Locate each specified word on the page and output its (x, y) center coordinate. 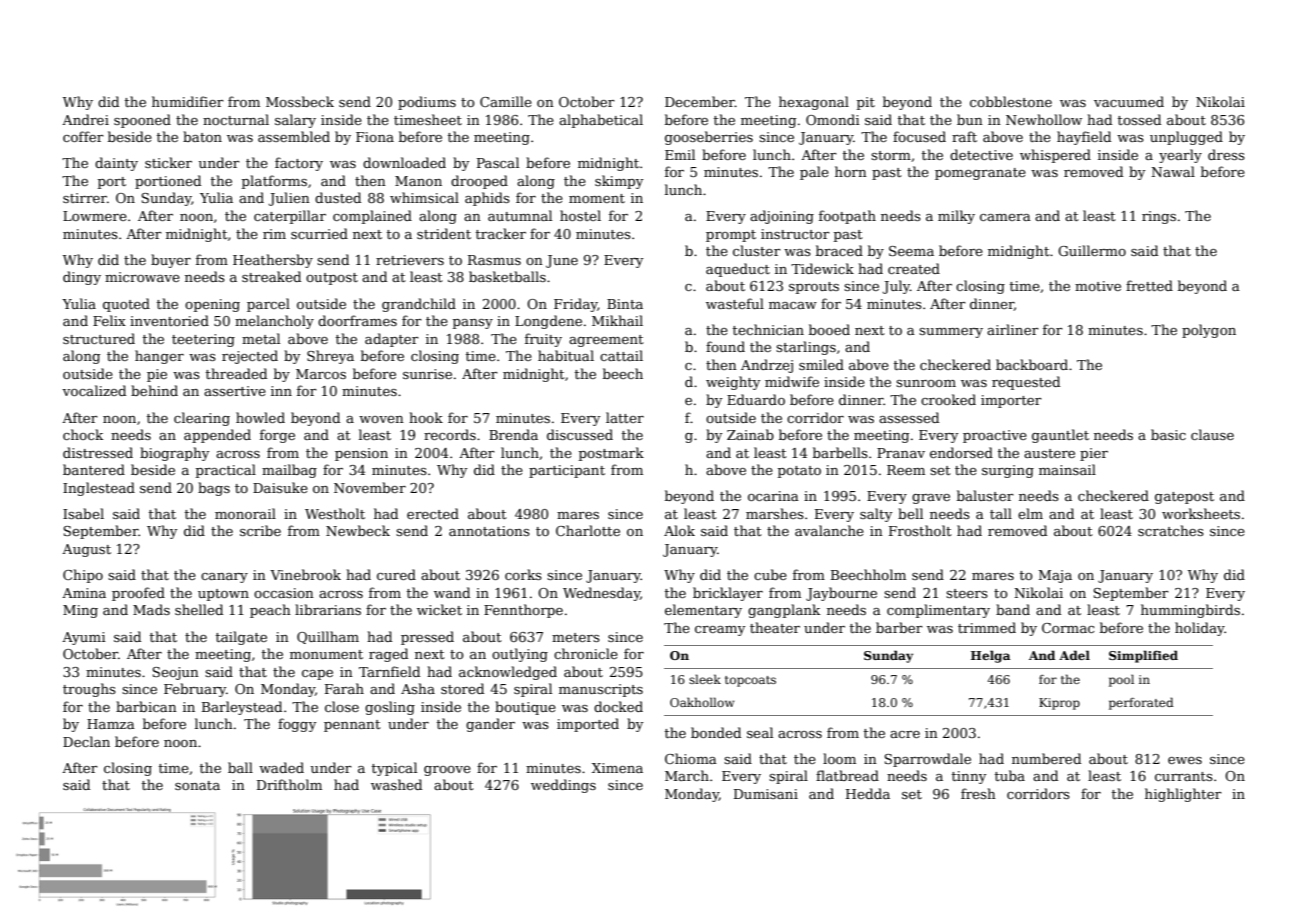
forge (277, 436)
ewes (1185, 760)
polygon (1209, 331)
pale (814, 173)
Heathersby (273, 261)
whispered (1055, 156)
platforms (274, 182)
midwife (792, 381)
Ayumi (84, 638)
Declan (86, 741)
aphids (487, 199)
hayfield (1084, 138)
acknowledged (508, 673)
